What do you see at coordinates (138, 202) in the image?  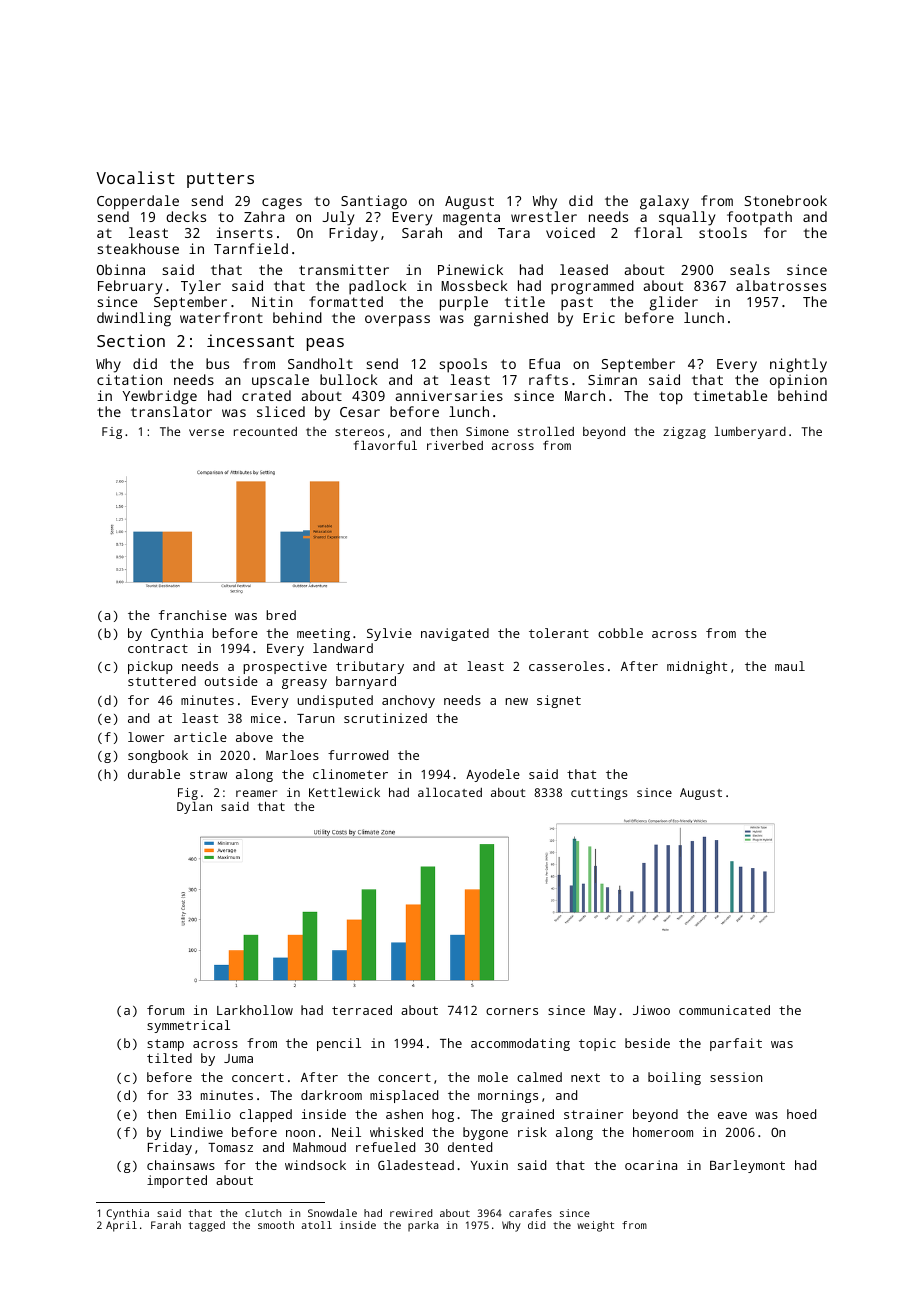 I see `Copperdale` at bounding box center [138, 202].
